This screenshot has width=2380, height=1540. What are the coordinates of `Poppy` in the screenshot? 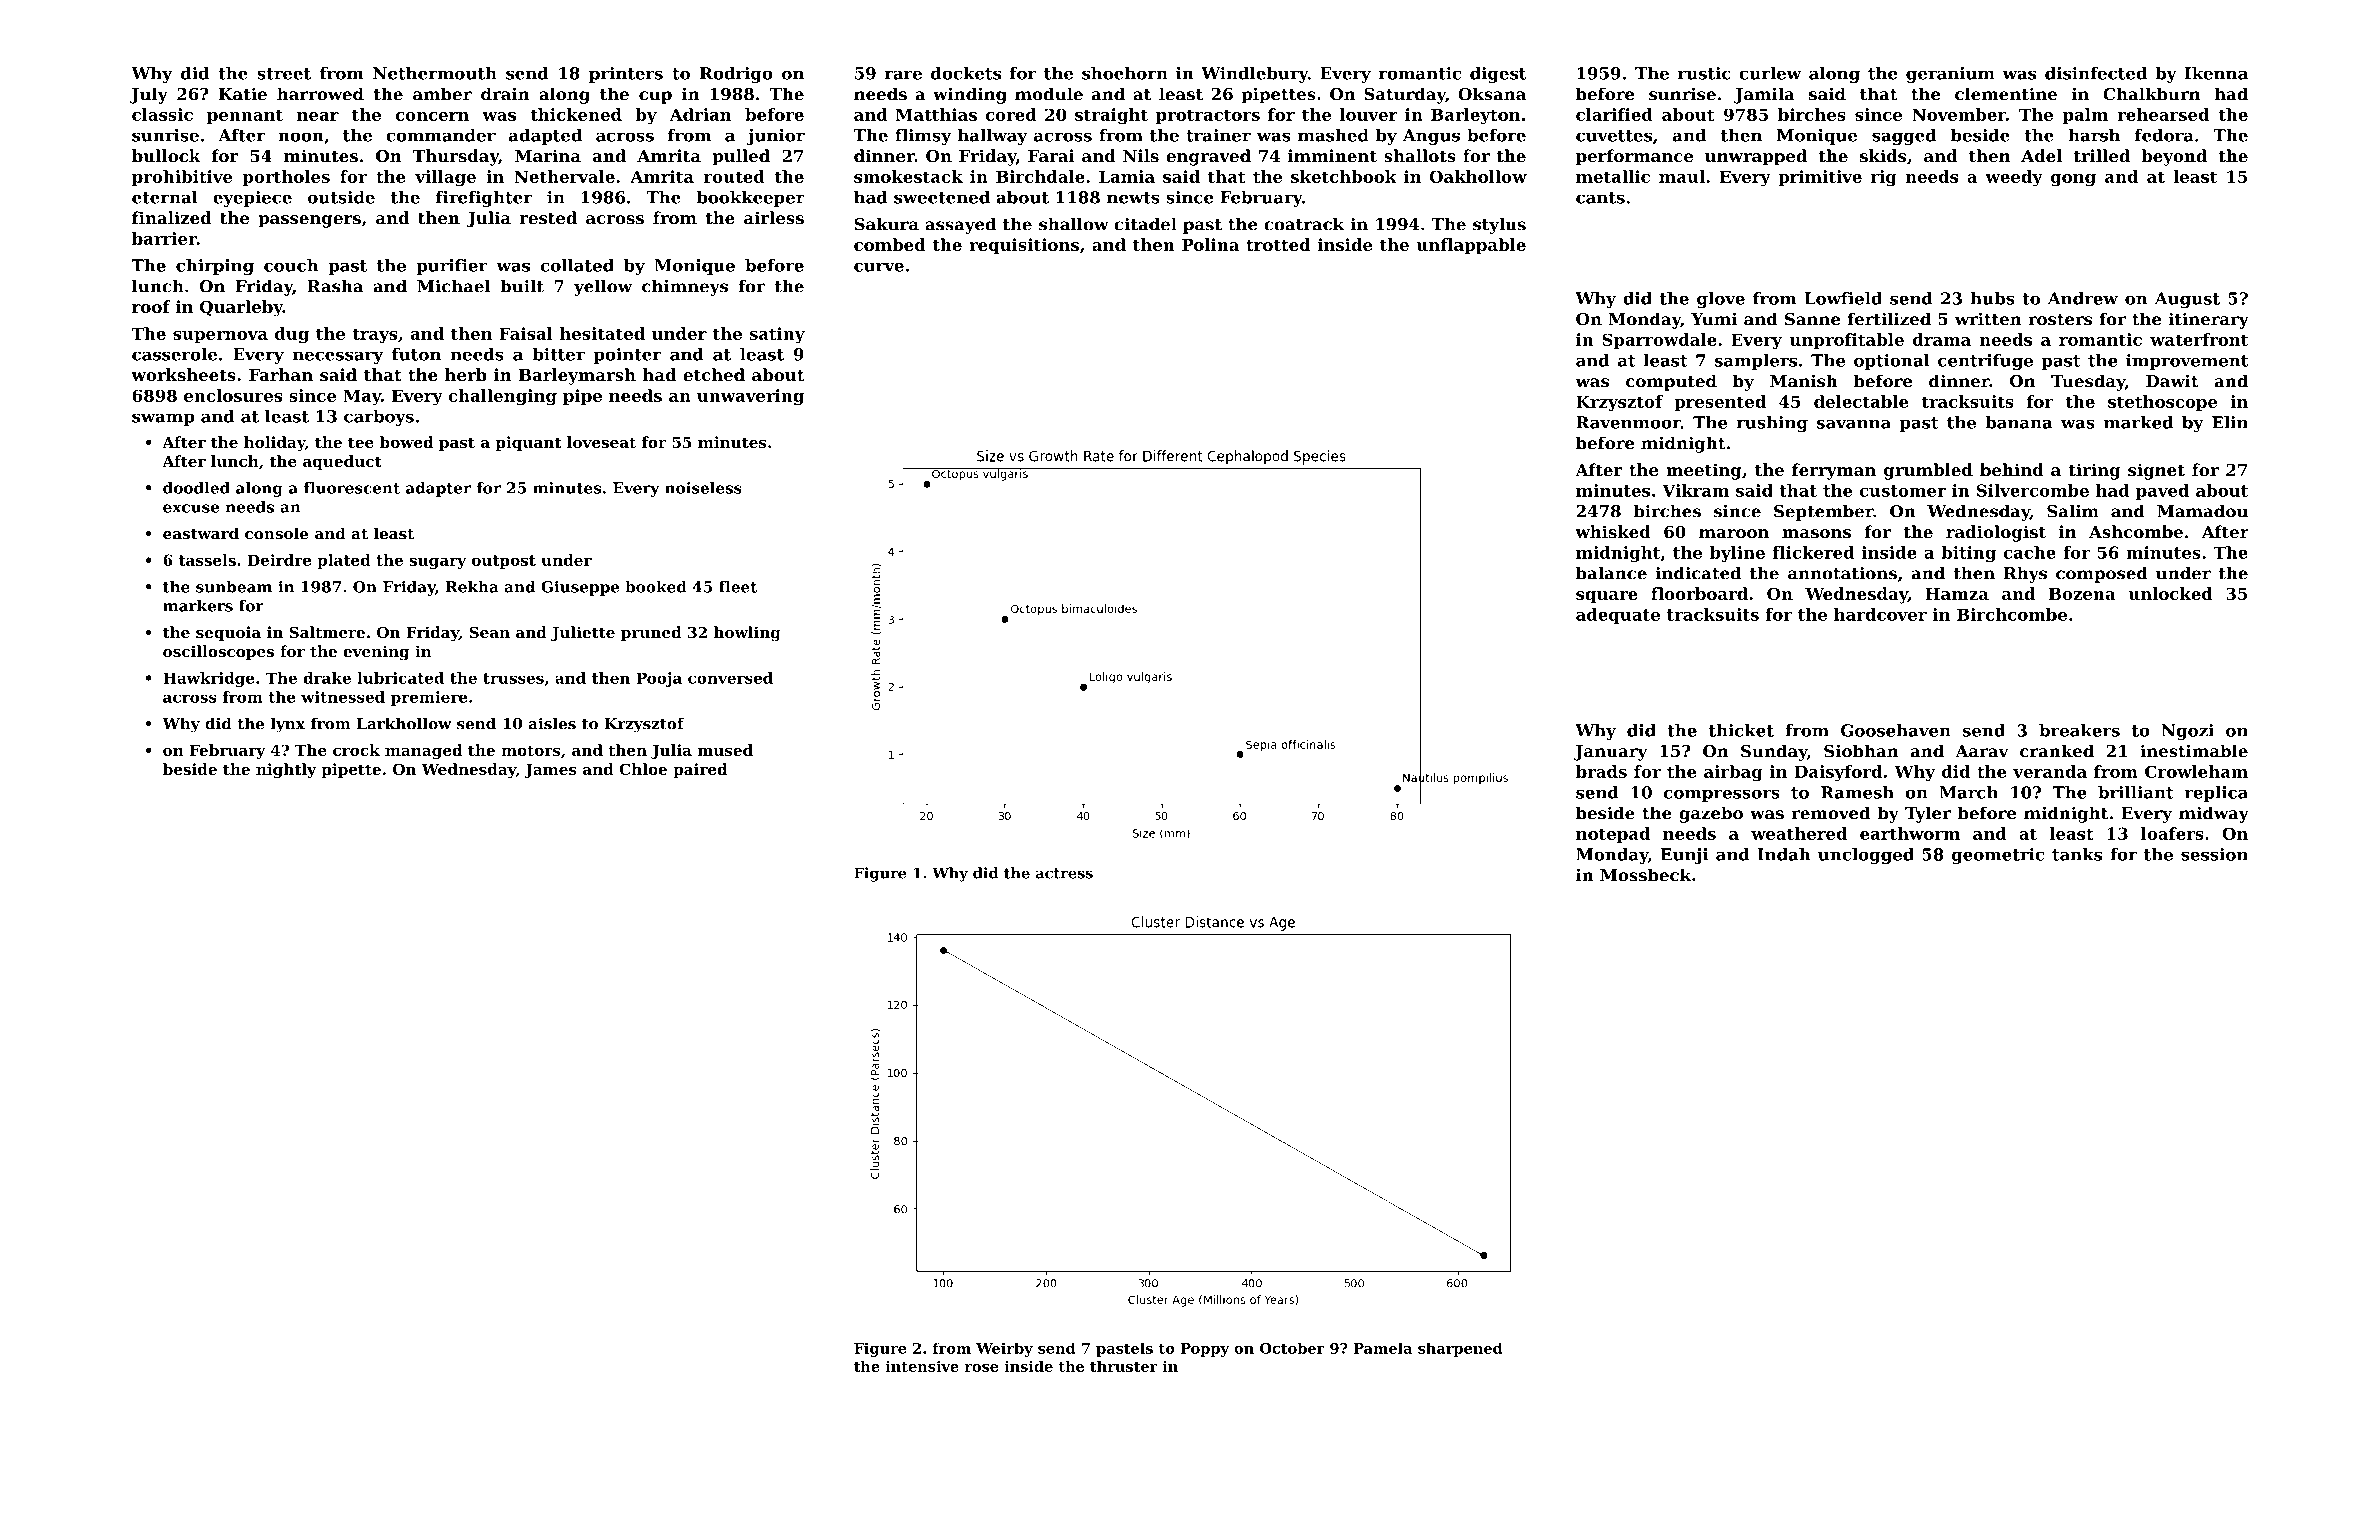 It's located at (1205, 1350).
